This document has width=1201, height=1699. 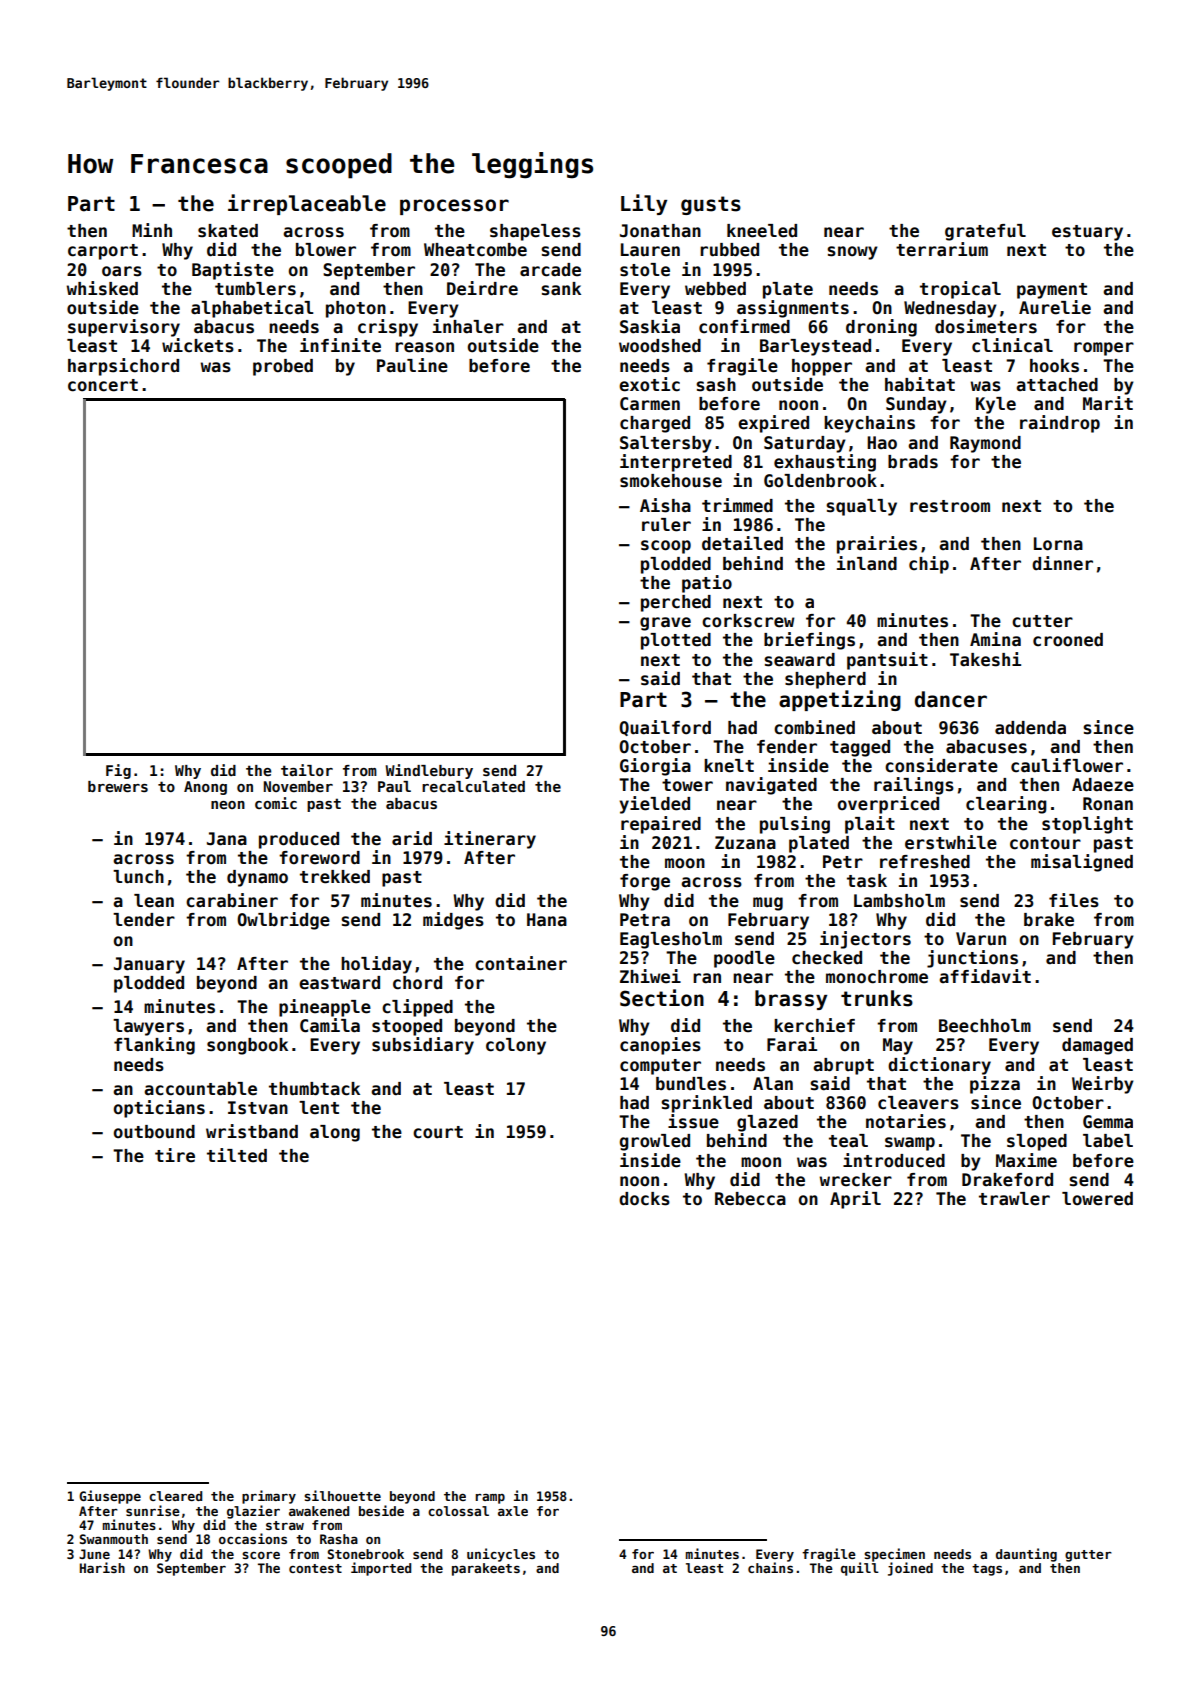 I want to click on November, so click(x=298, y=786).
